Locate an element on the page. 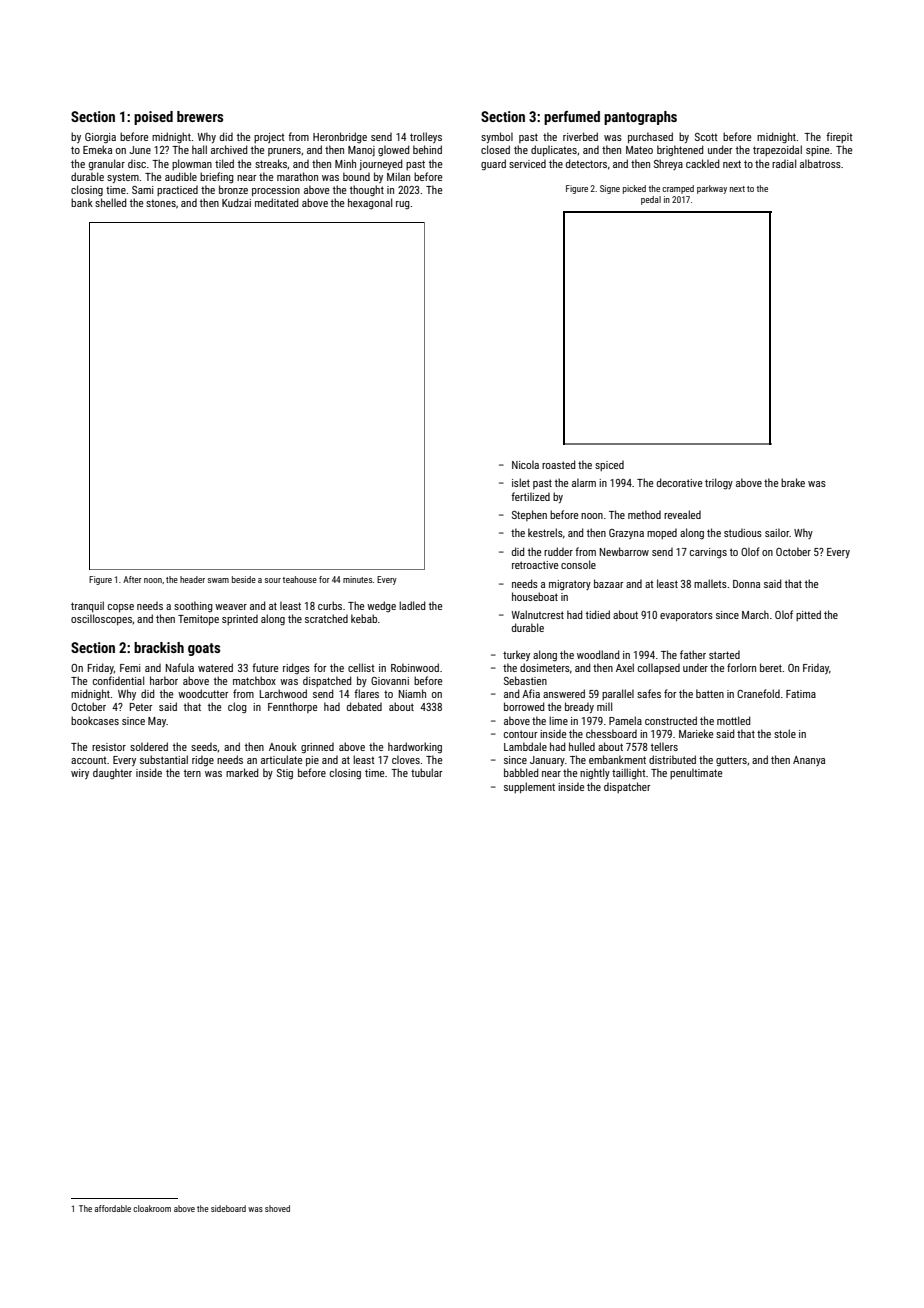 This image has height=1308, width=924. Ananya is located at coordinates (809, 761).
